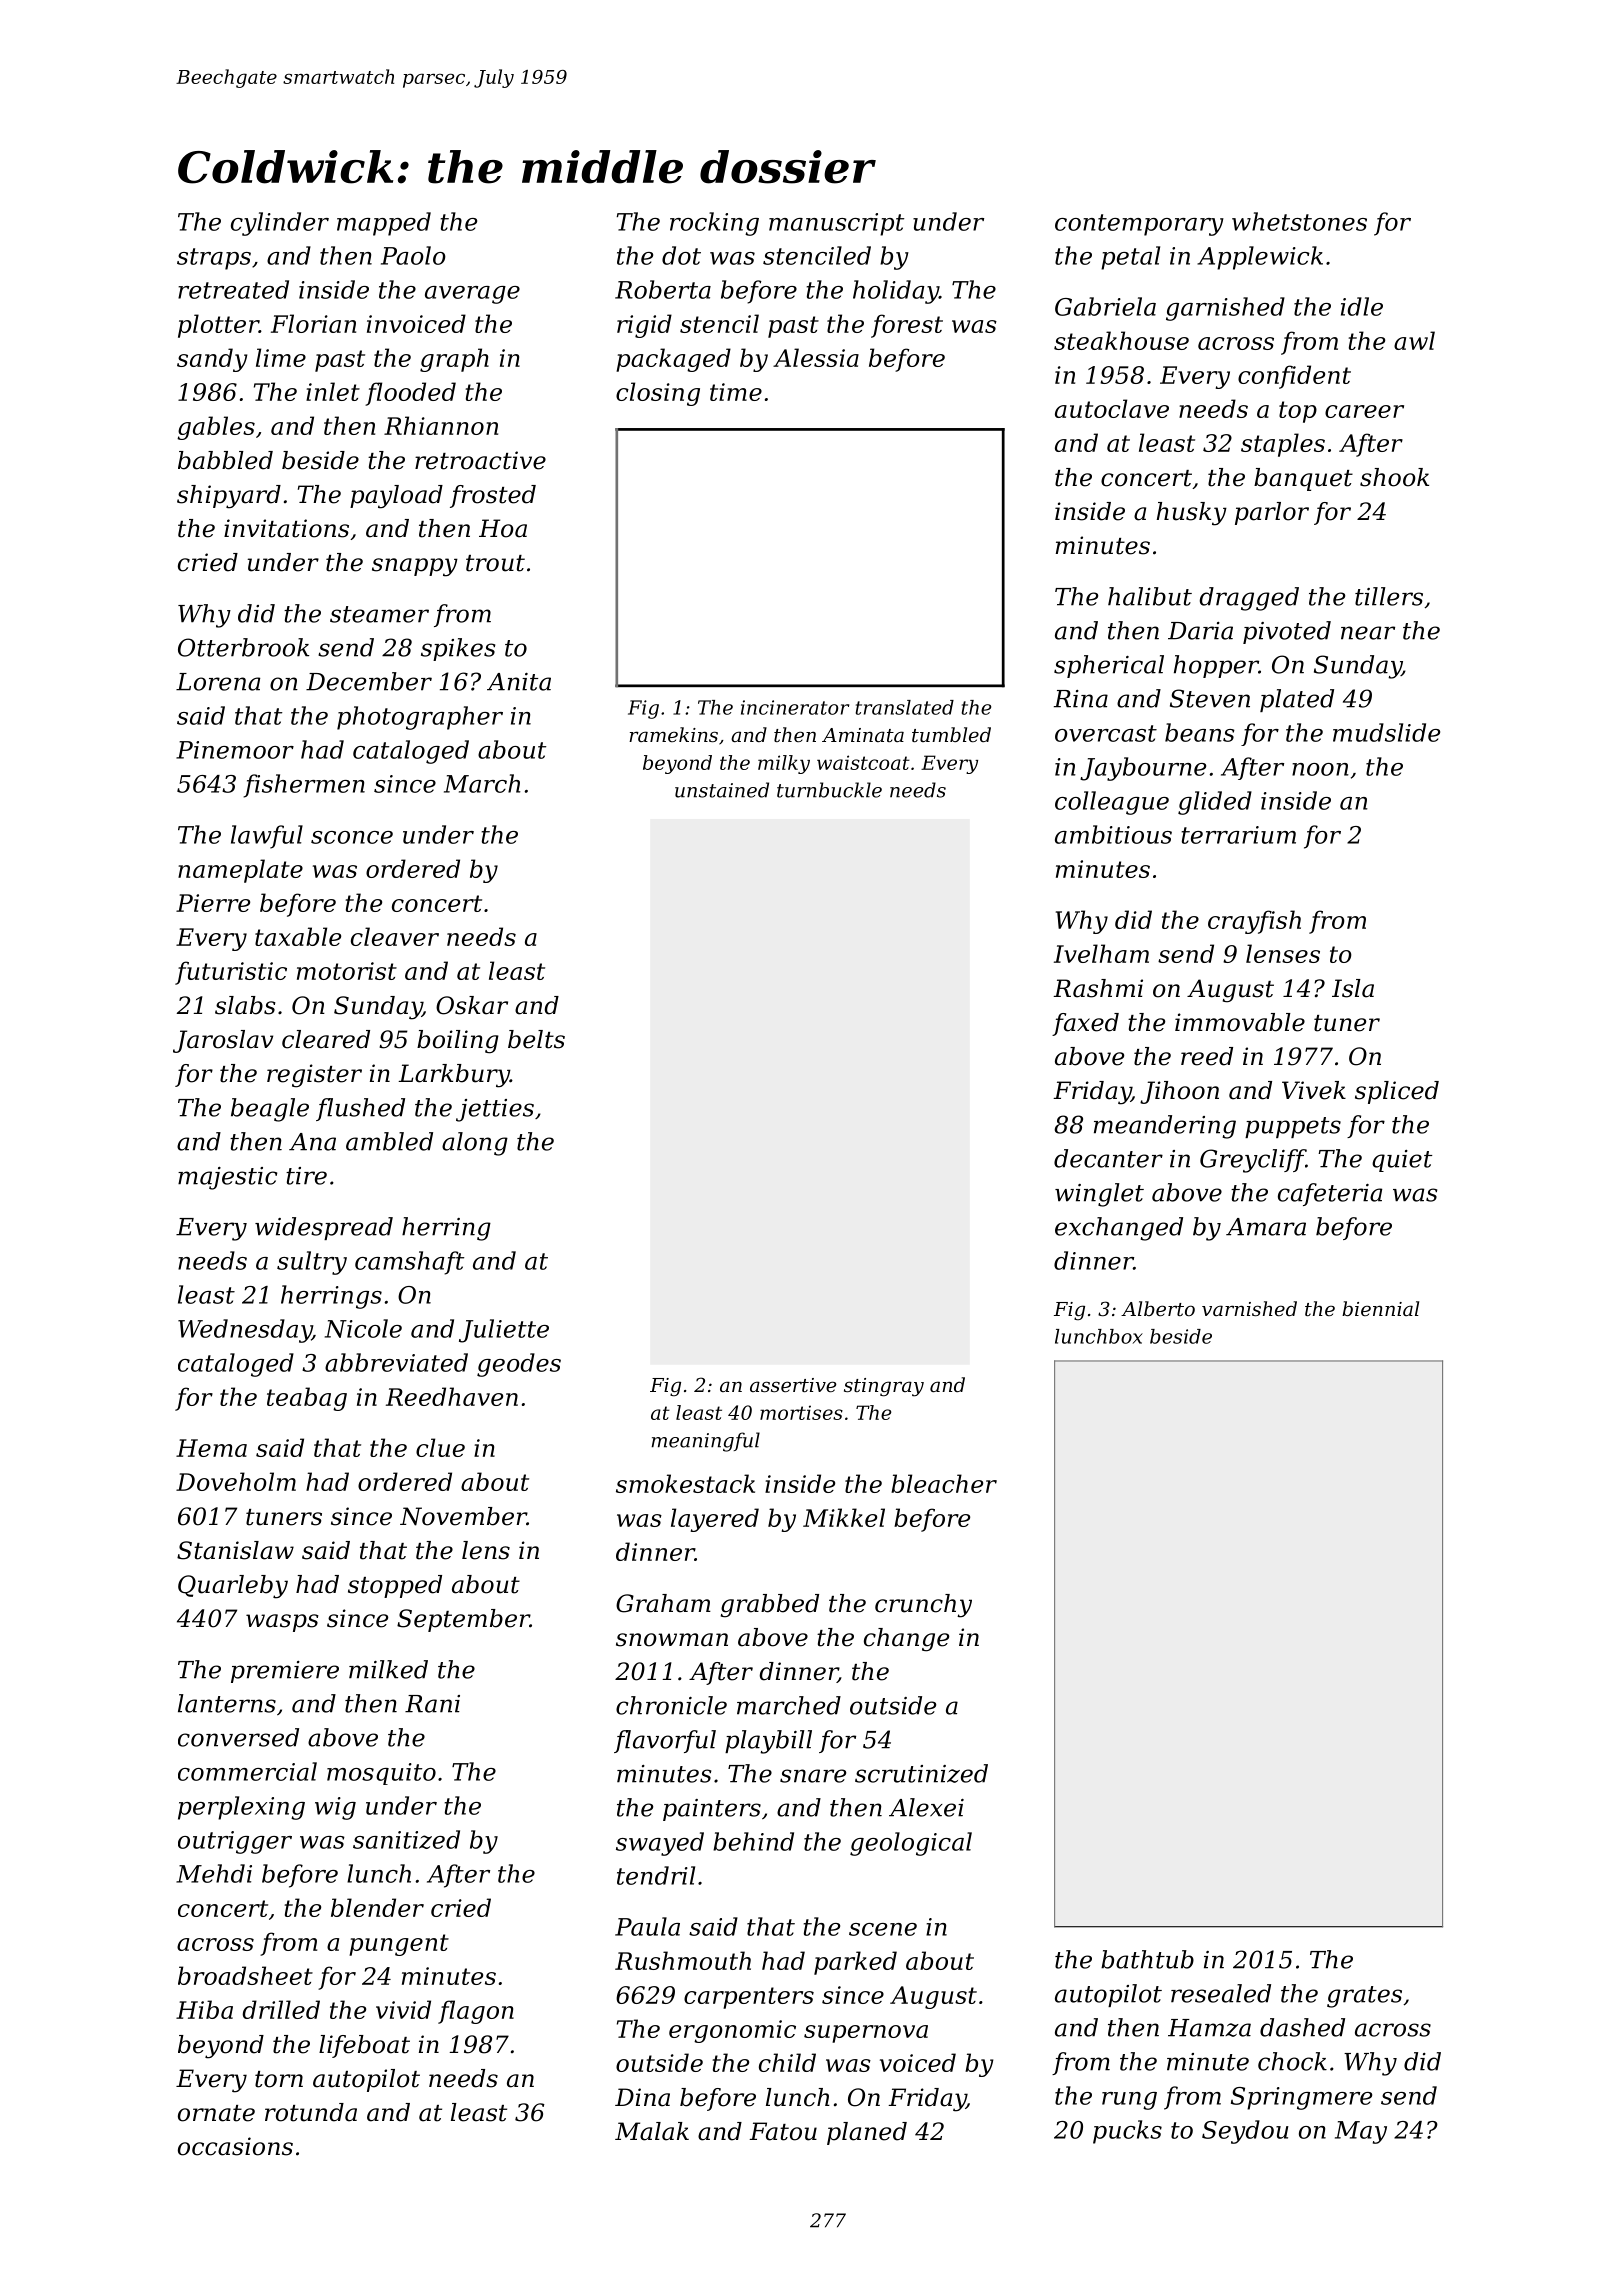 This page has height=2292, width=1620. What do you see at coordinates (1299, 221) in the page?
I see `whetstones` at bounding box center [1299, 221].
